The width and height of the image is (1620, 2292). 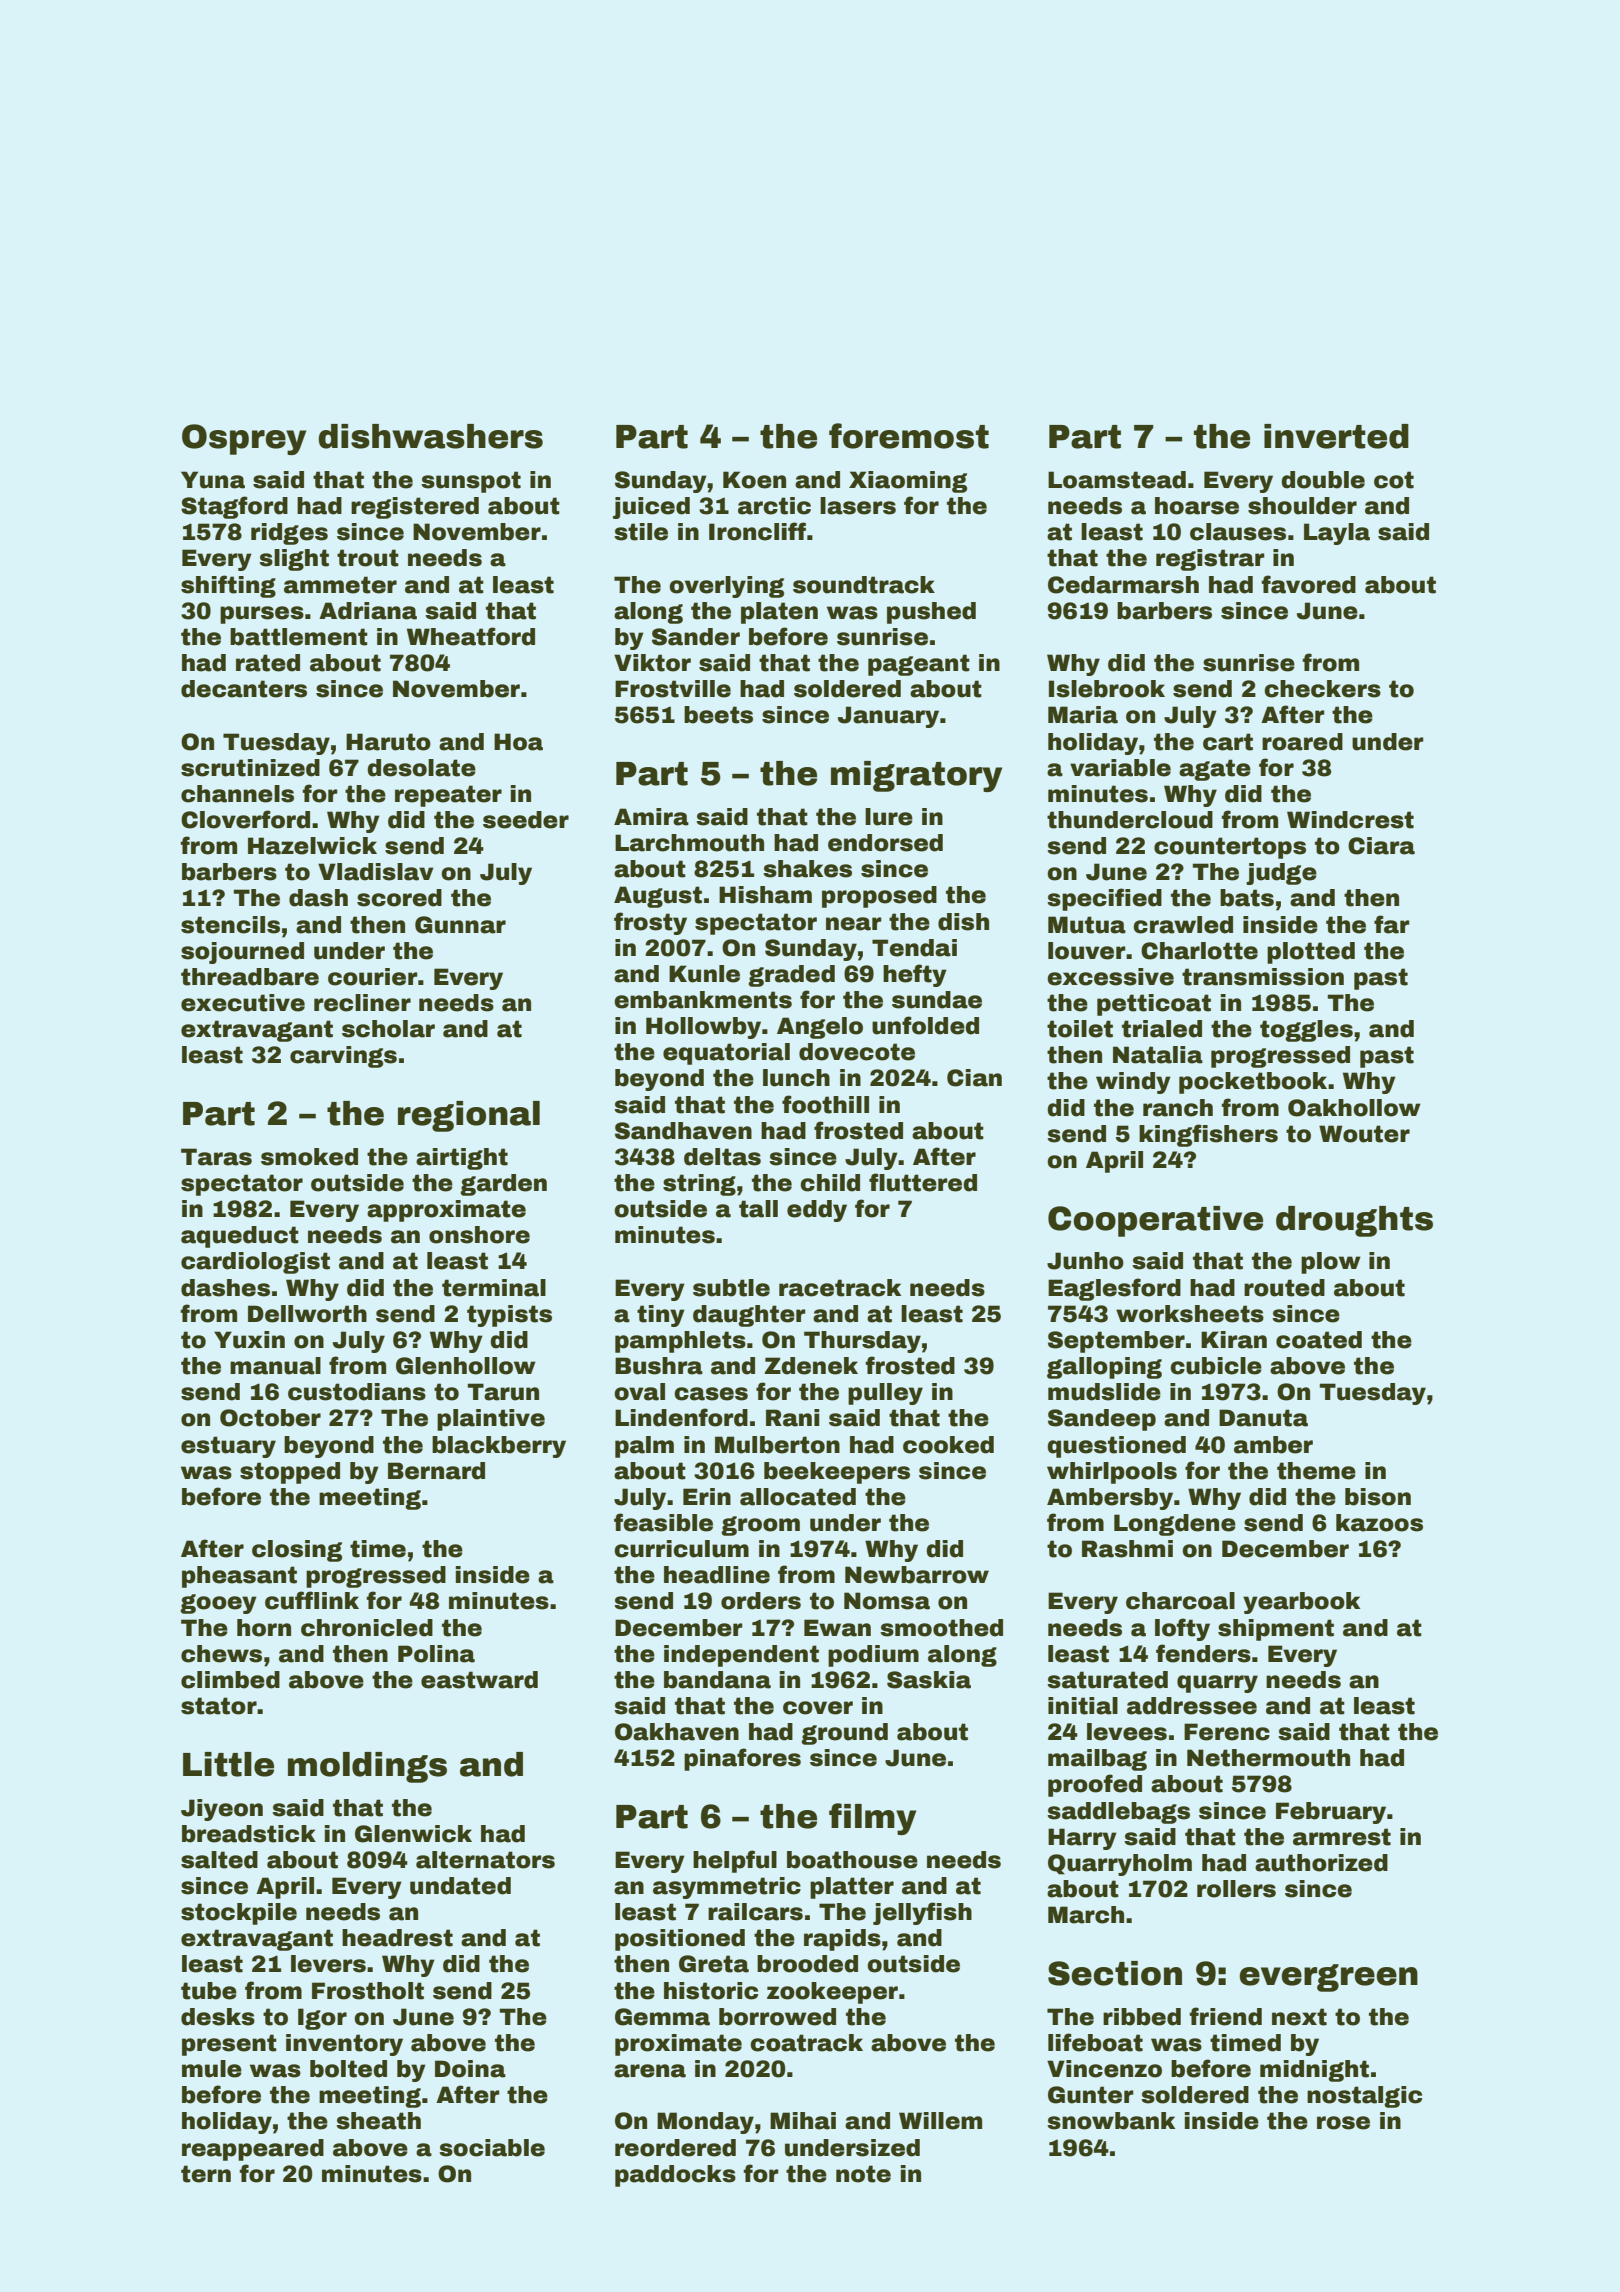 I want to click on authorized, so click(x=1321, y=1863).
